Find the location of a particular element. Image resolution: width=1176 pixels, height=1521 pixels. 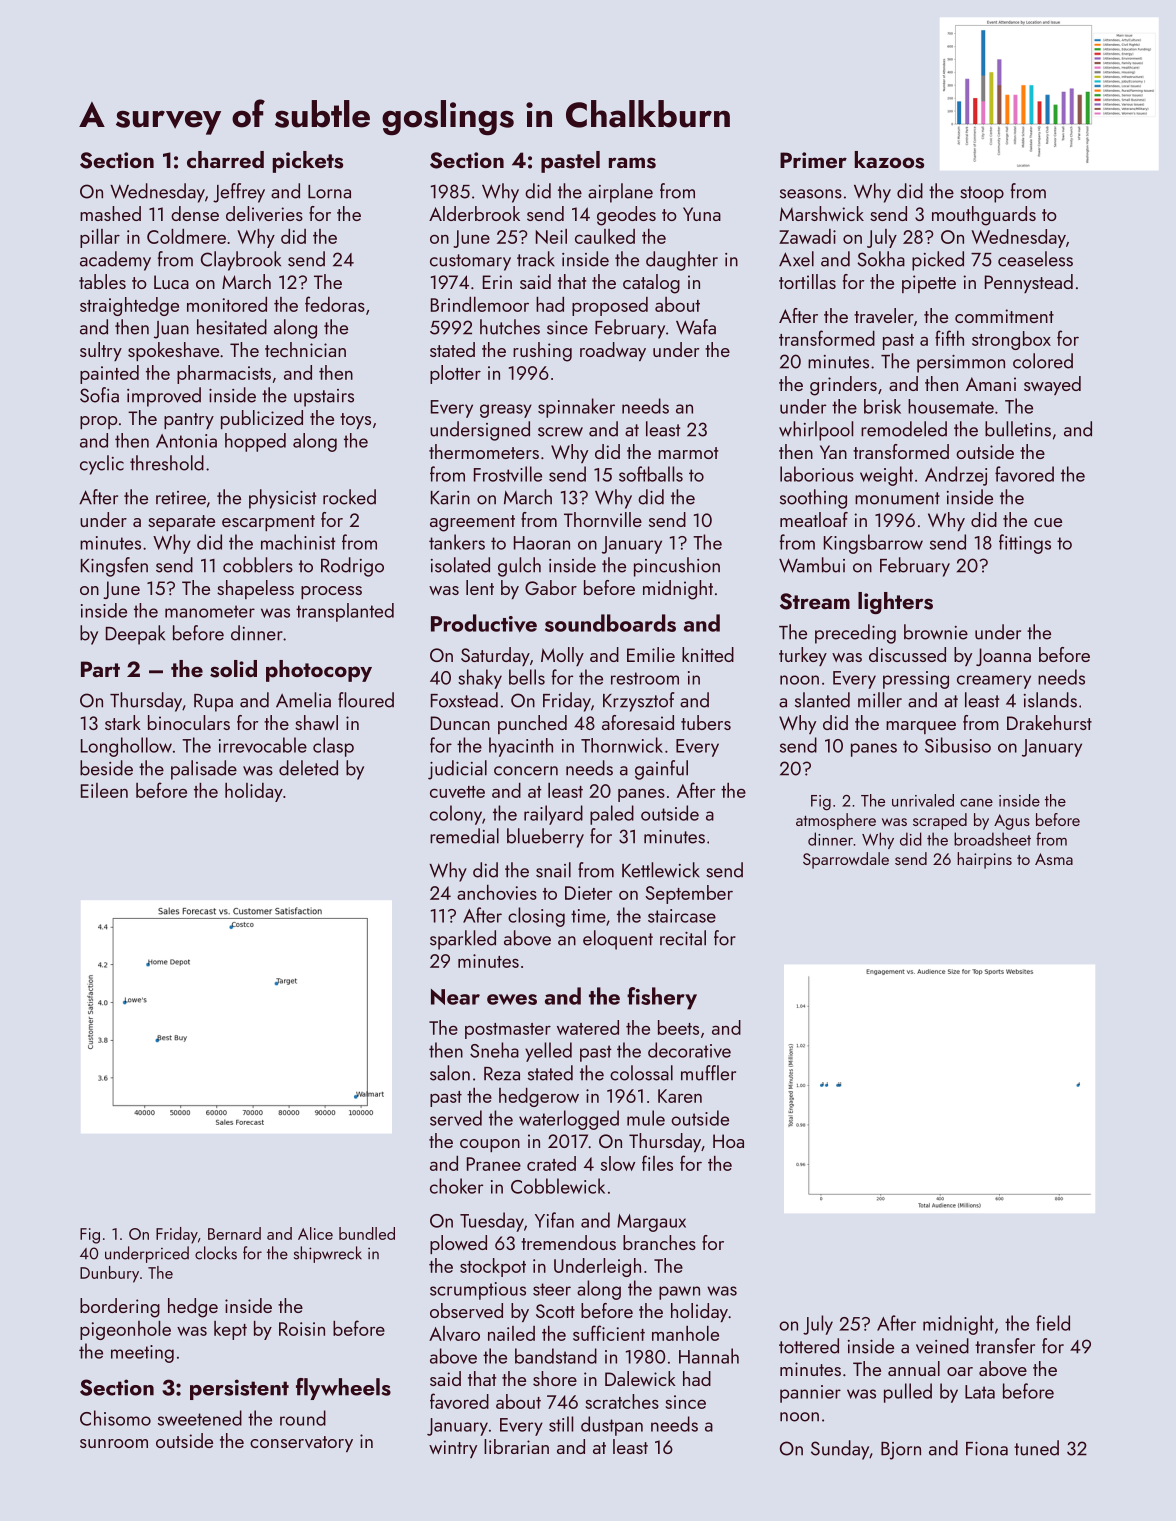

pincushion is located at coordinates (677, 567).
